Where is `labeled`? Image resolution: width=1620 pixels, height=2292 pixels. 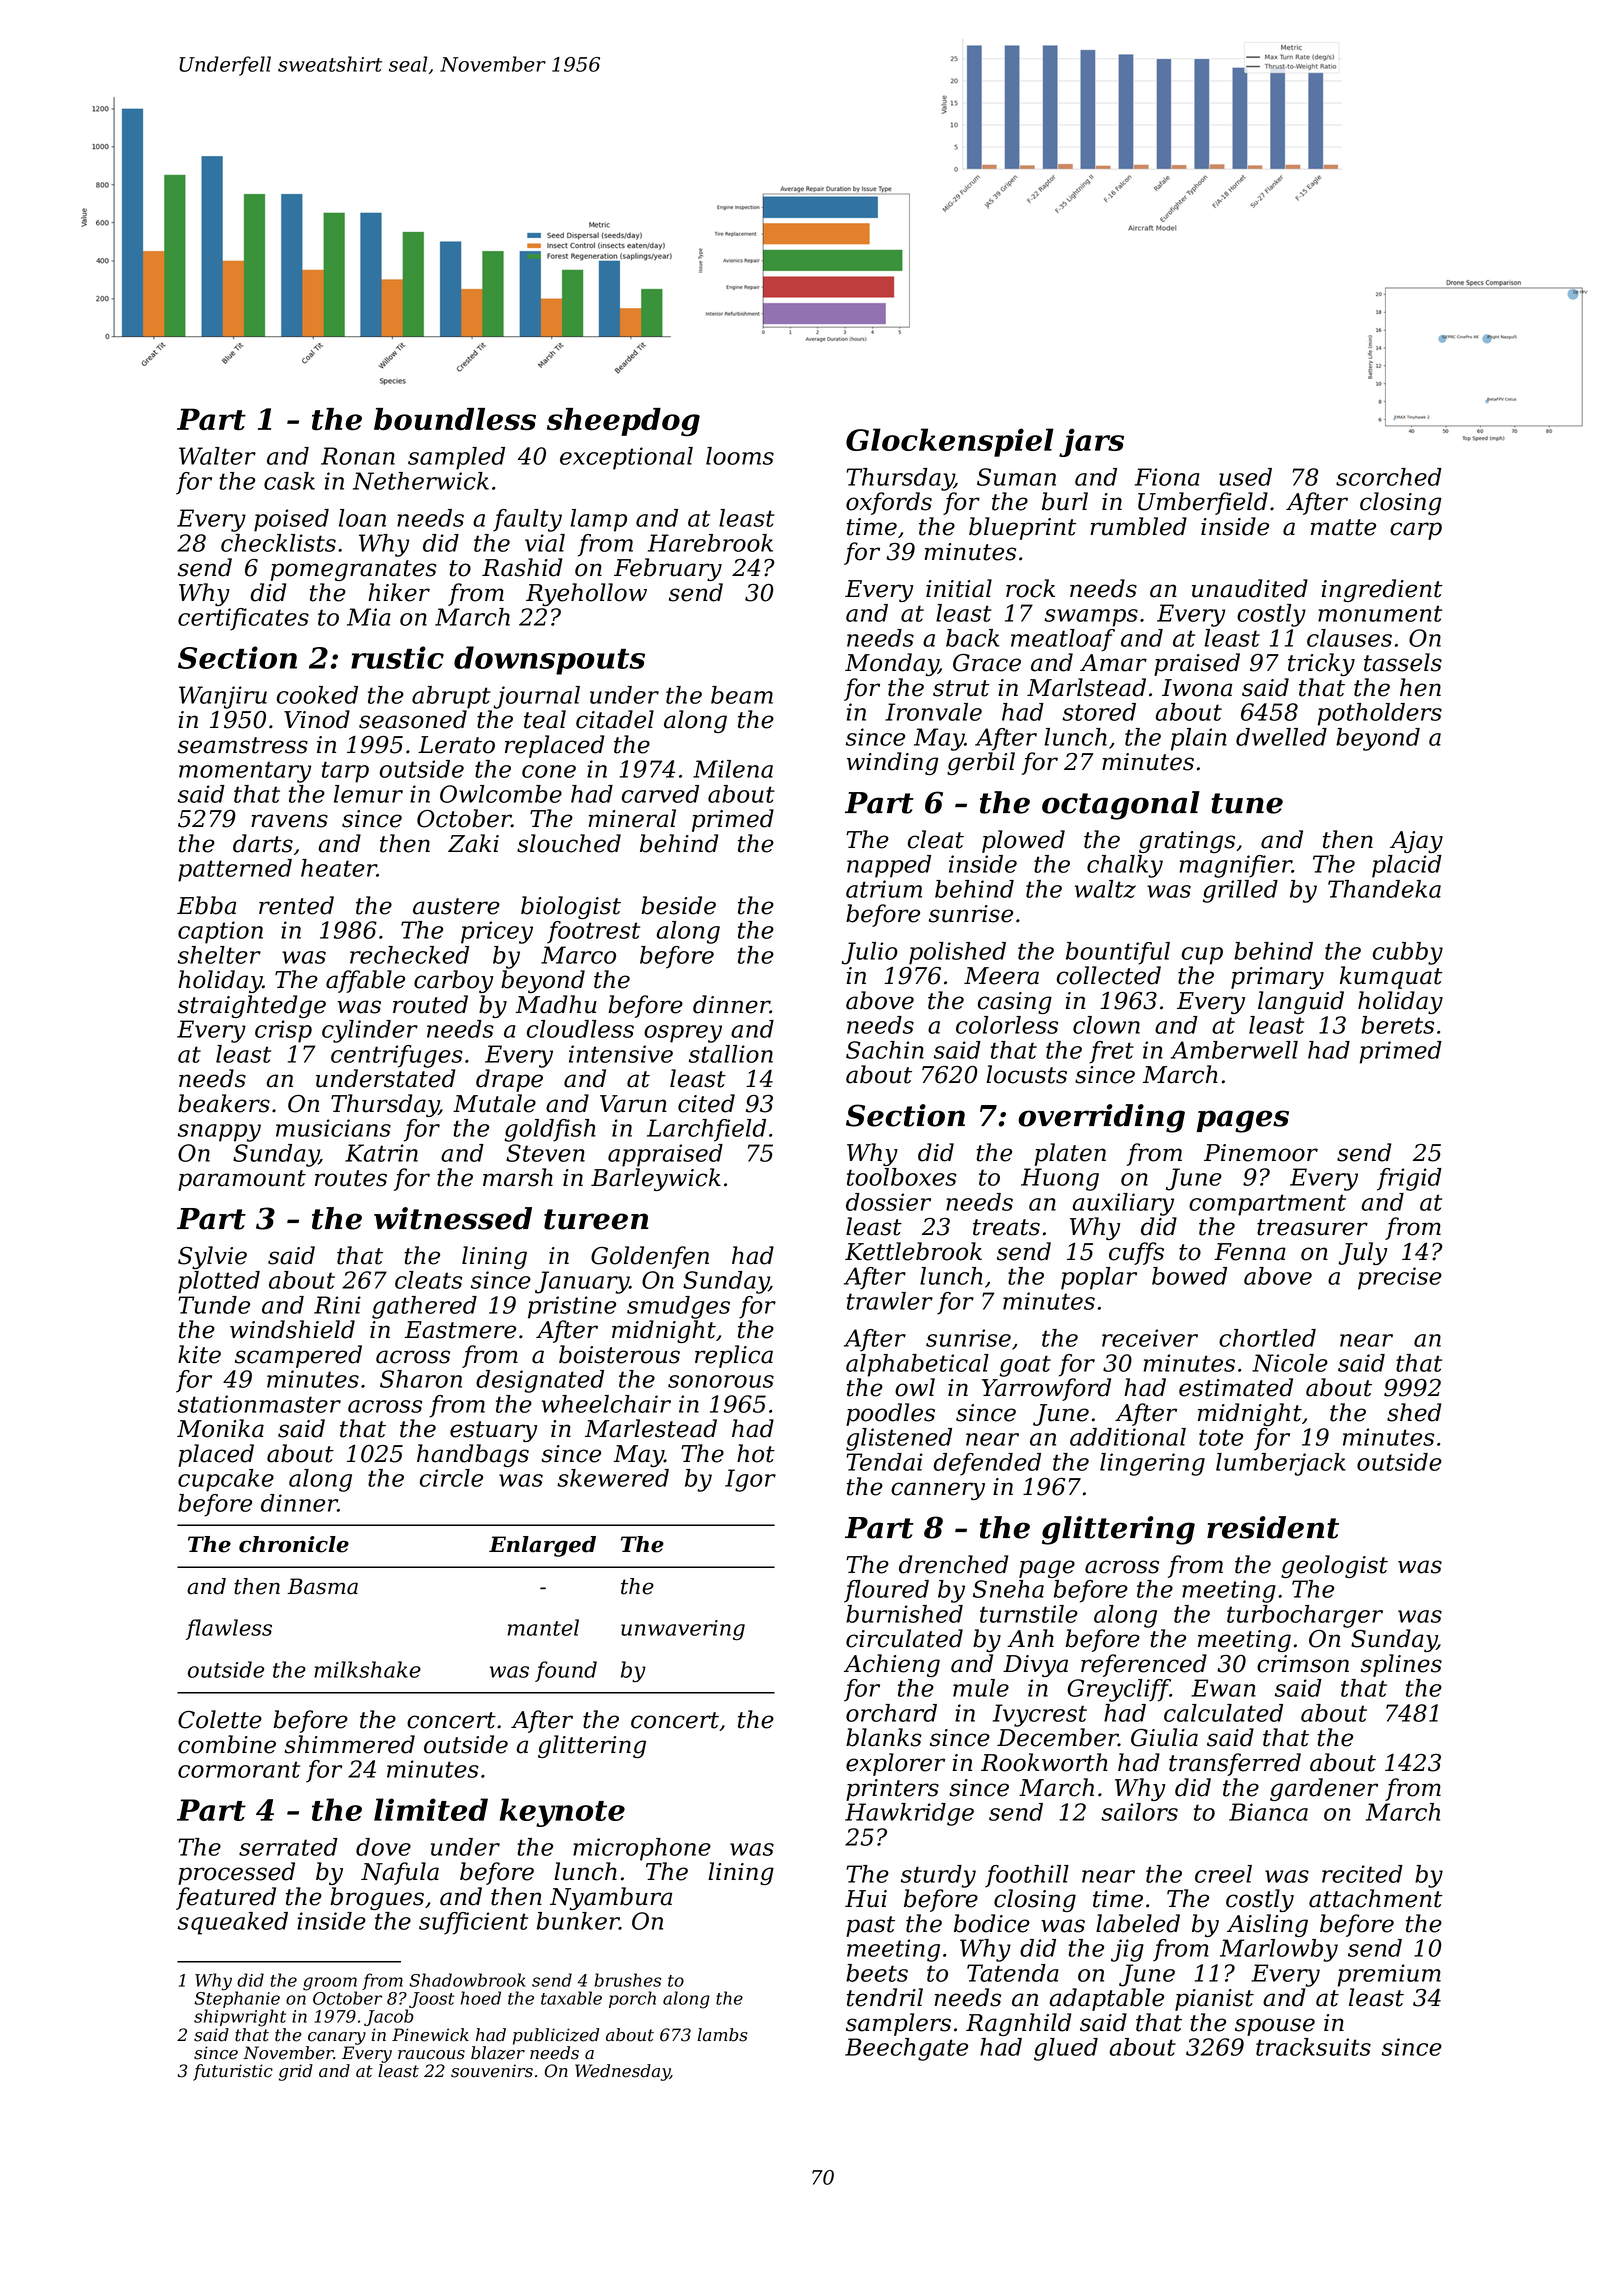
labeled is located at coordinates (1138, 1923).
